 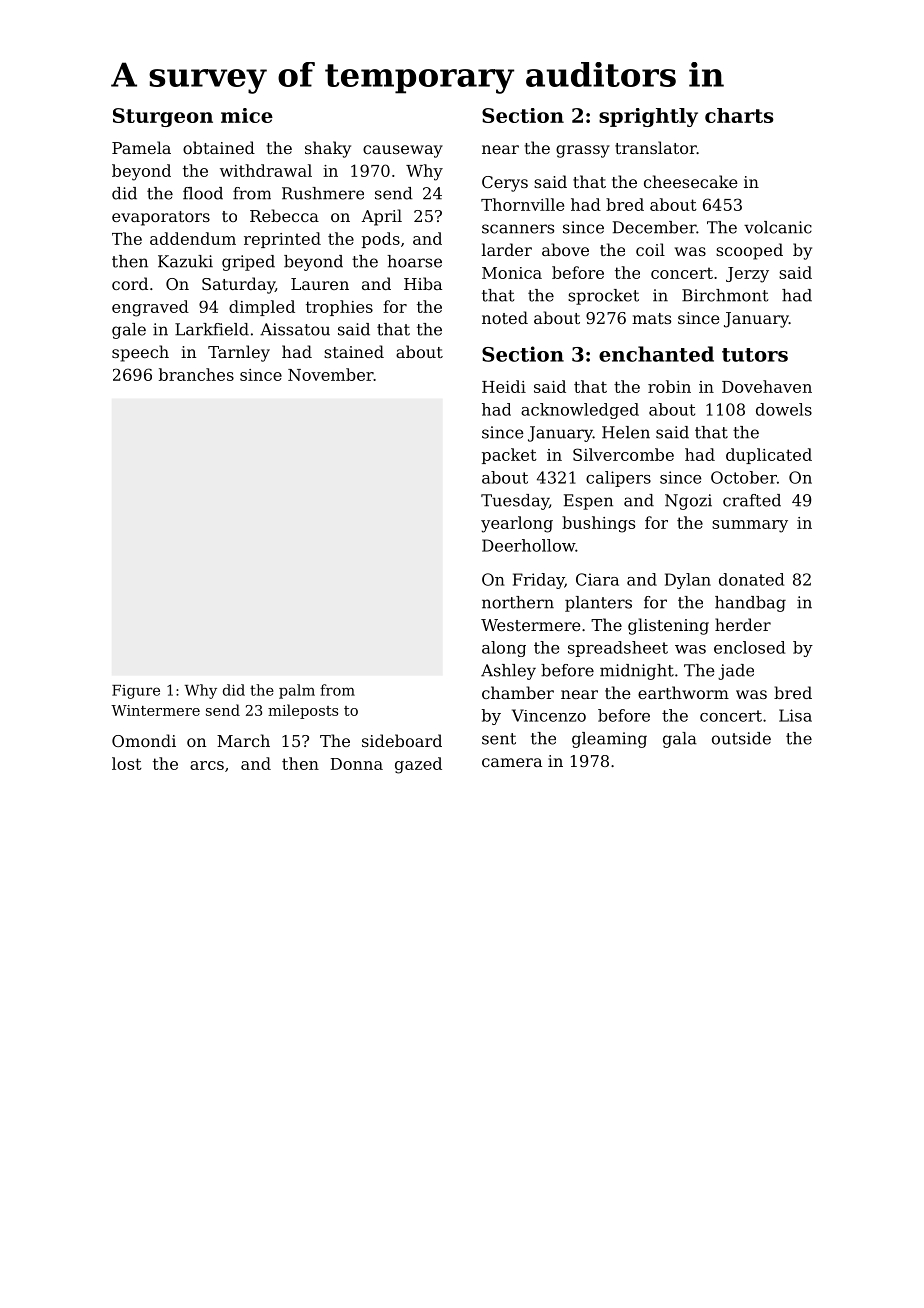 What do you see at coordinates (505, 317) in the screenshot?
I see `noted` at bounding box center [505, 317].
